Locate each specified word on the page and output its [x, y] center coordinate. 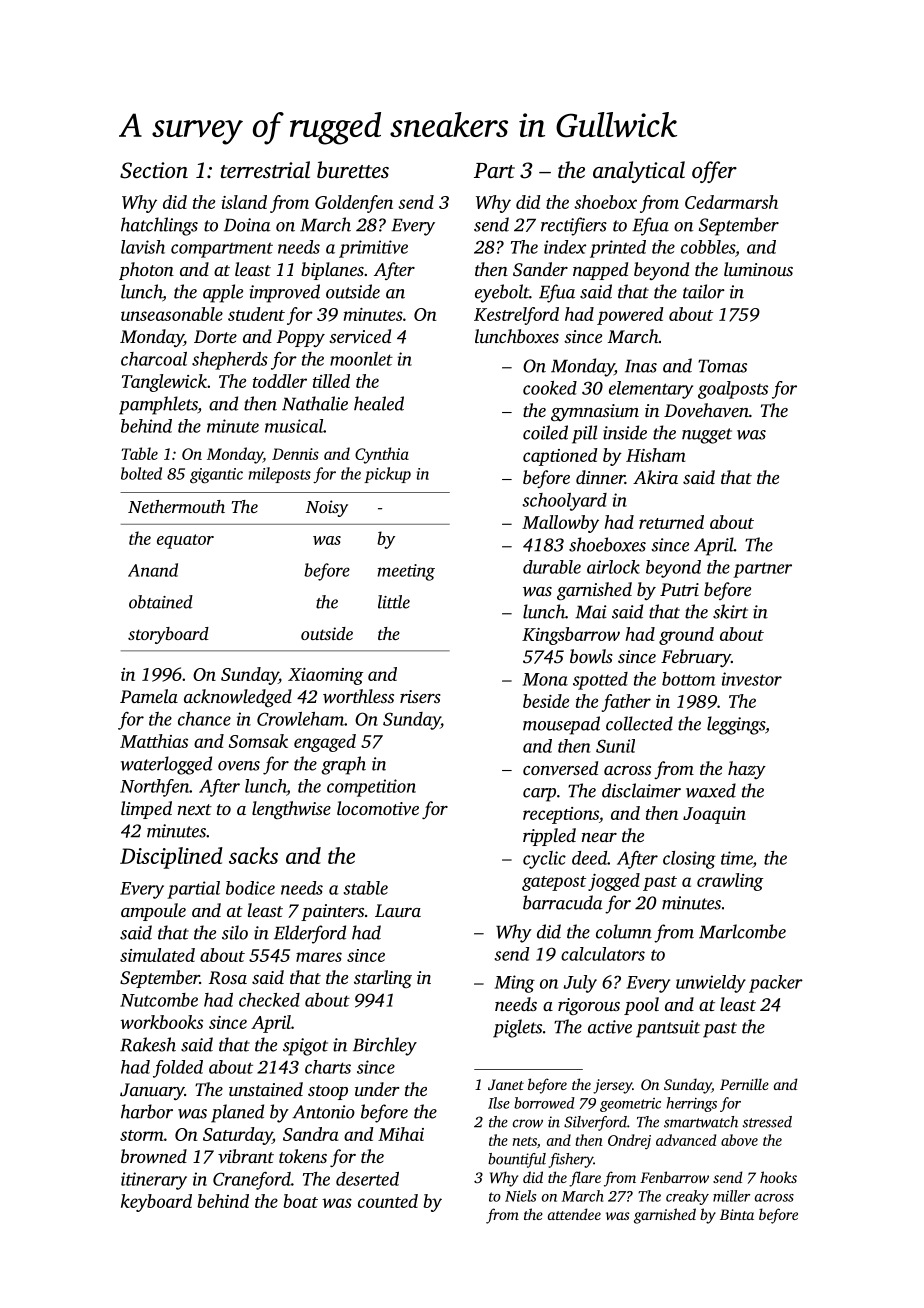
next [195, 809]
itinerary [154, 1181]
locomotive [378, 808]
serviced [360, 336]
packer [776, 984]
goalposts [733, 390]
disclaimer [641, 790]
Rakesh [148, 1044]
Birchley [385, 1046]
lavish [143, 247]
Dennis [295, 454]
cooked [550, 388]
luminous [758, 269]
